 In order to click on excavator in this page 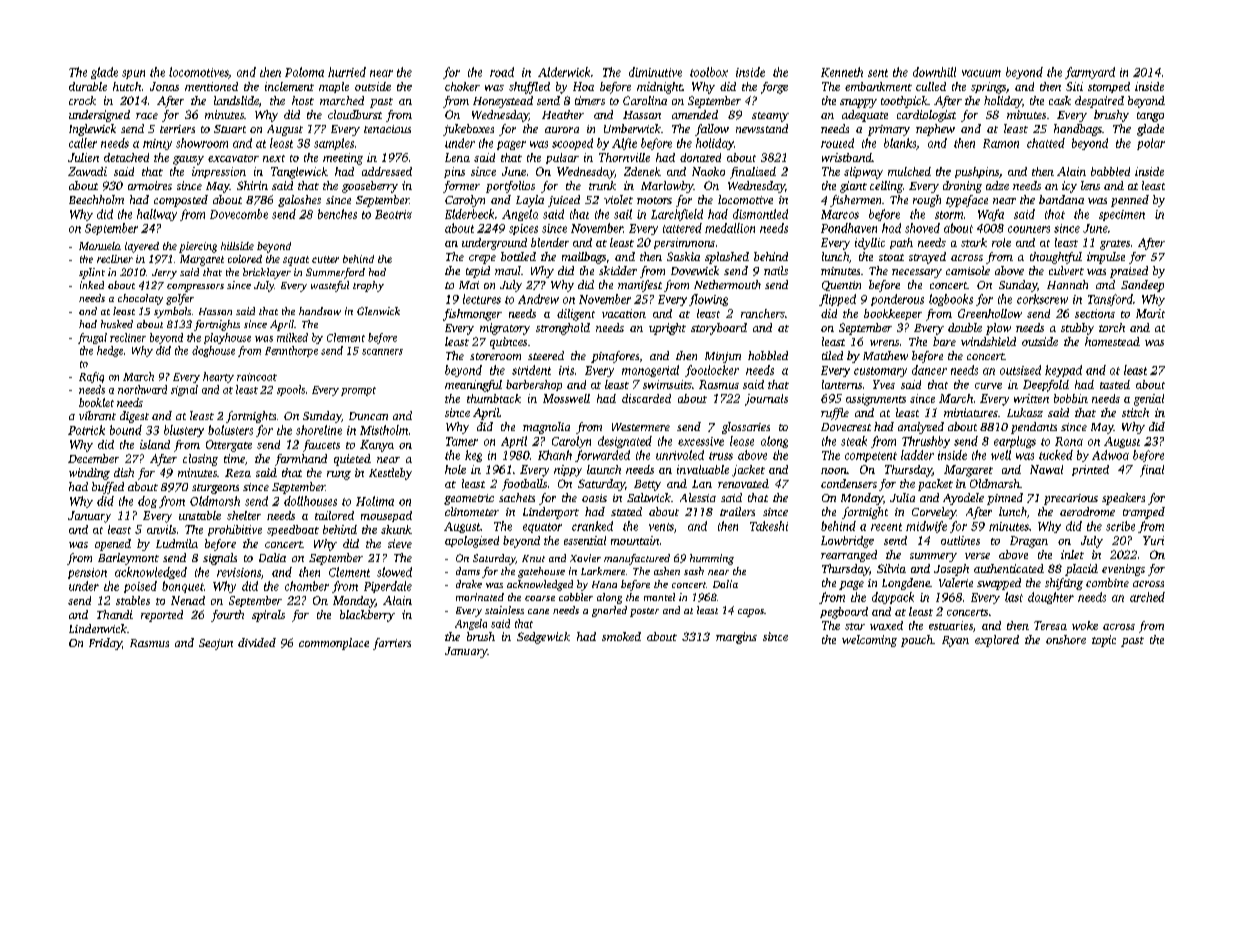, I will do `click(233, 158)`.
